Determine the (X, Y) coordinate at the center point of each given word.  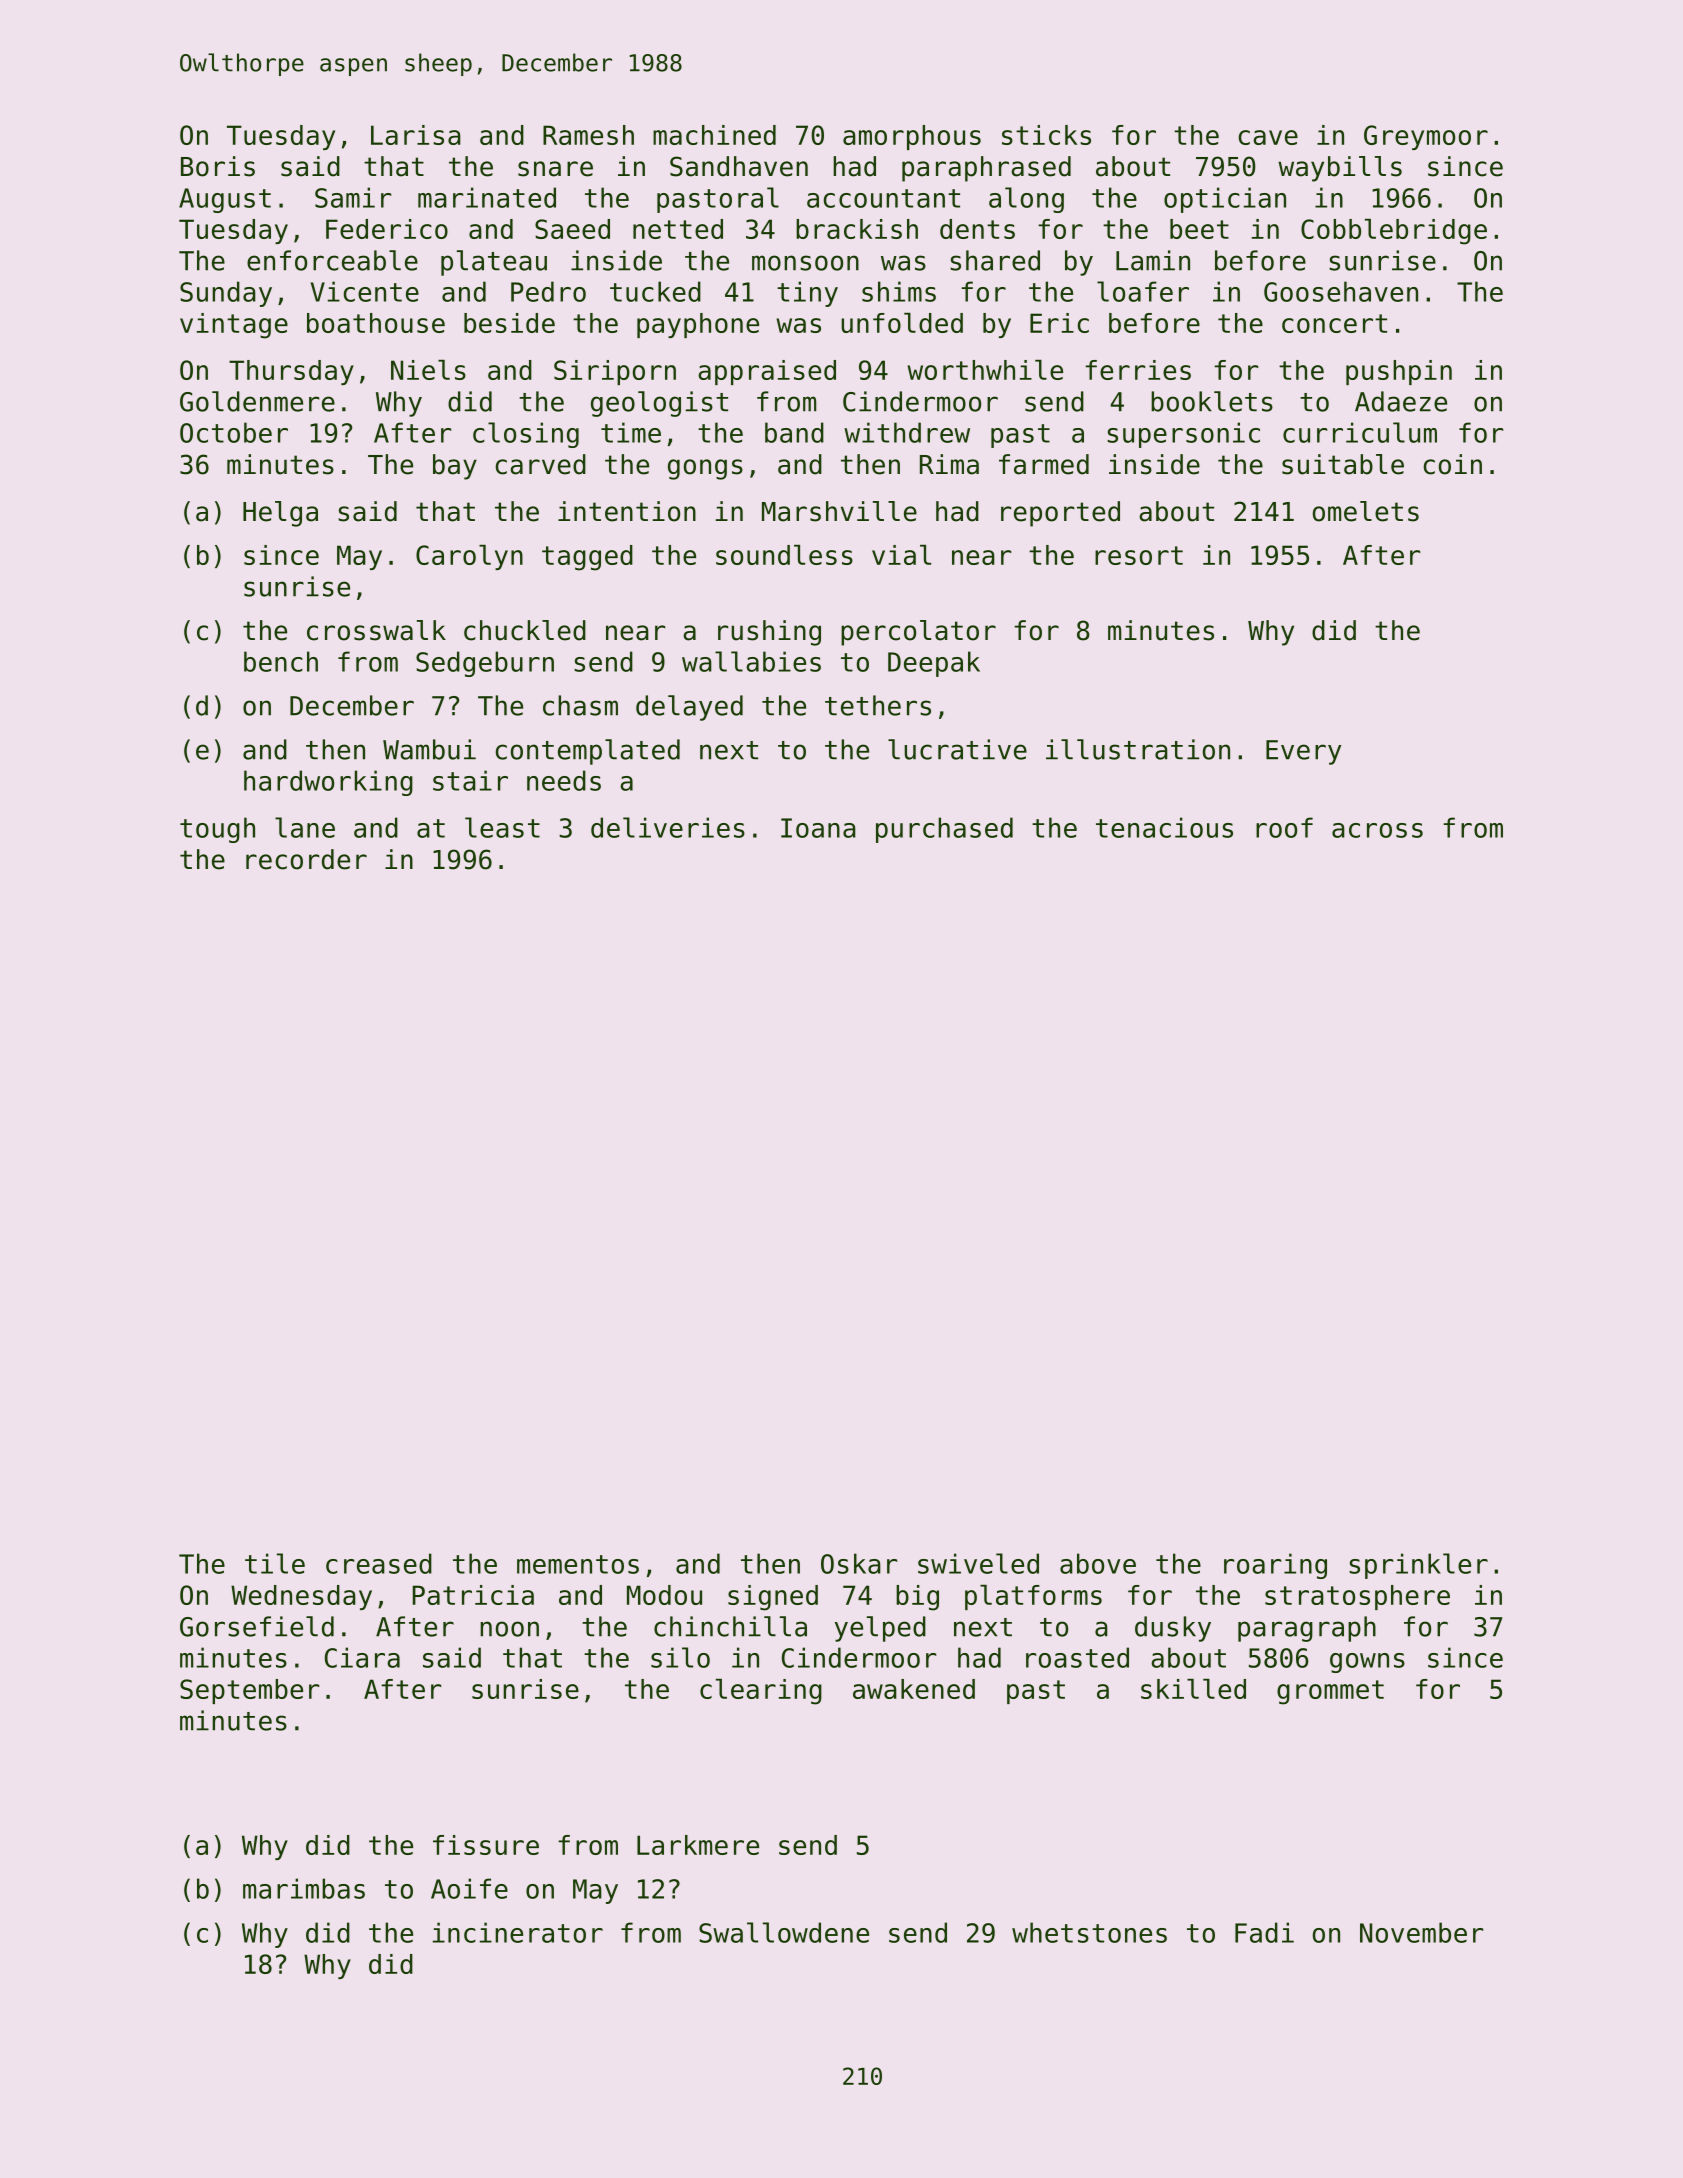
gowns (1367, 1663)
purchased (944, 830)
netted (678, 229)
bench (281, 661)
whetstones (1089, 1932)
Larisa (416, 135)
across (1377, 830)
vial (901, 555)
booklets (1212, 401)
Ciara (362, 1657)
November (1421, 1932)
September (249, 1691)
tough (217, 830)
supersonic (1183, 435)
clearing (761, 1692)
